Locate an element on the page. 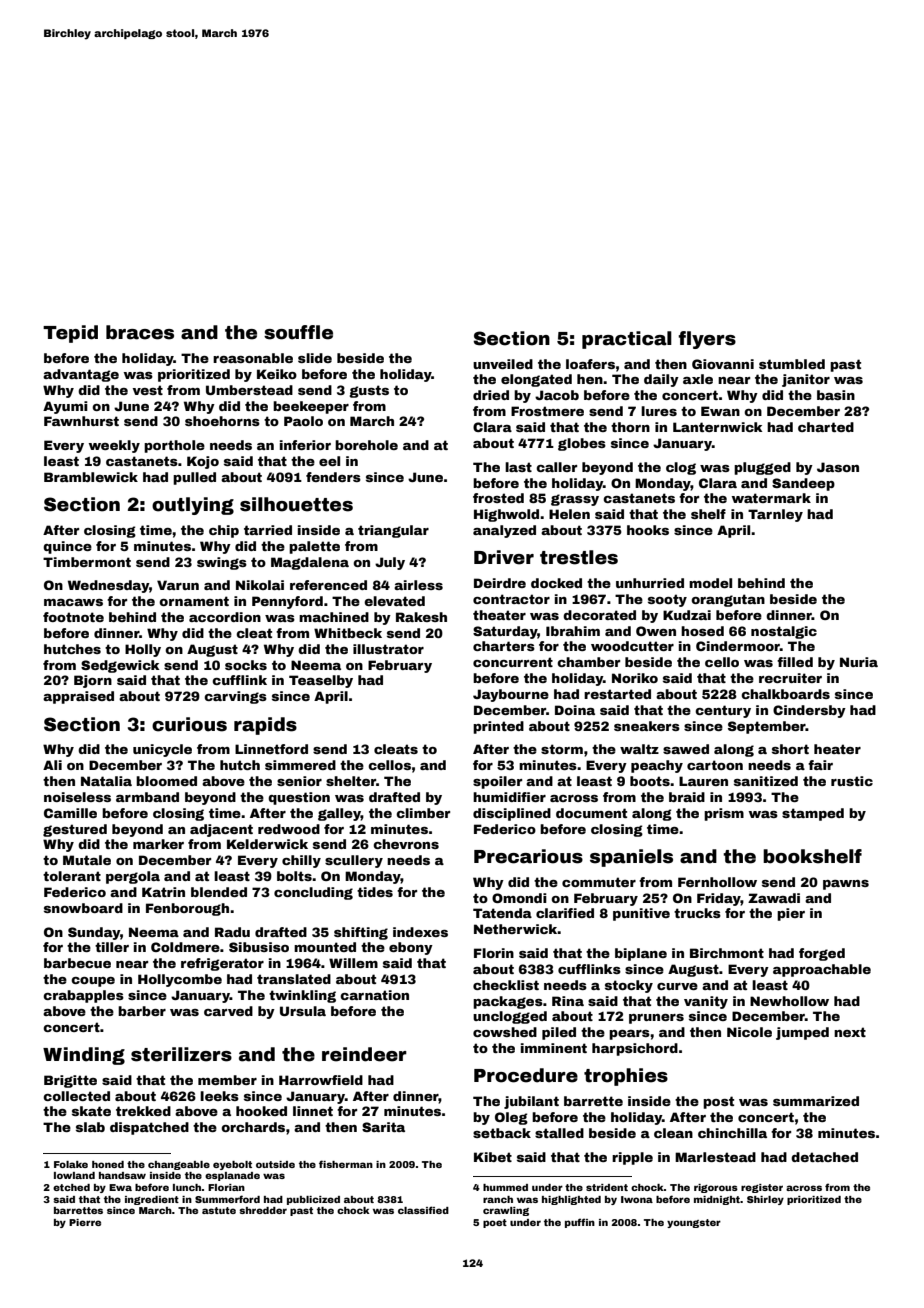  twinkling is located at coordinates (302, 996).
